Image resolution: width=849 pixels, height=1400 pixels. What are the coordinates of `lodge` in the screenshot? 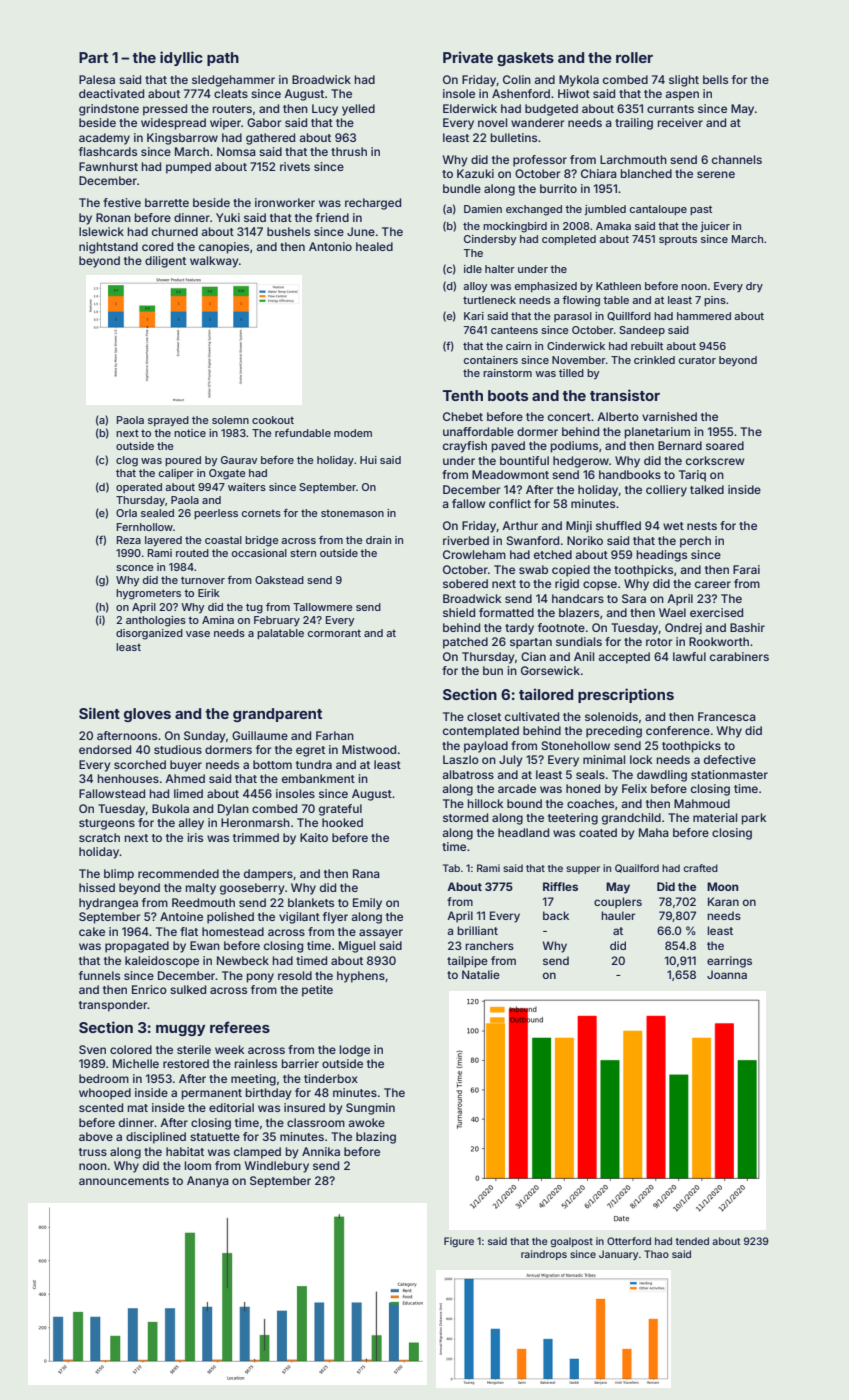 It's located at (355, 1051).
